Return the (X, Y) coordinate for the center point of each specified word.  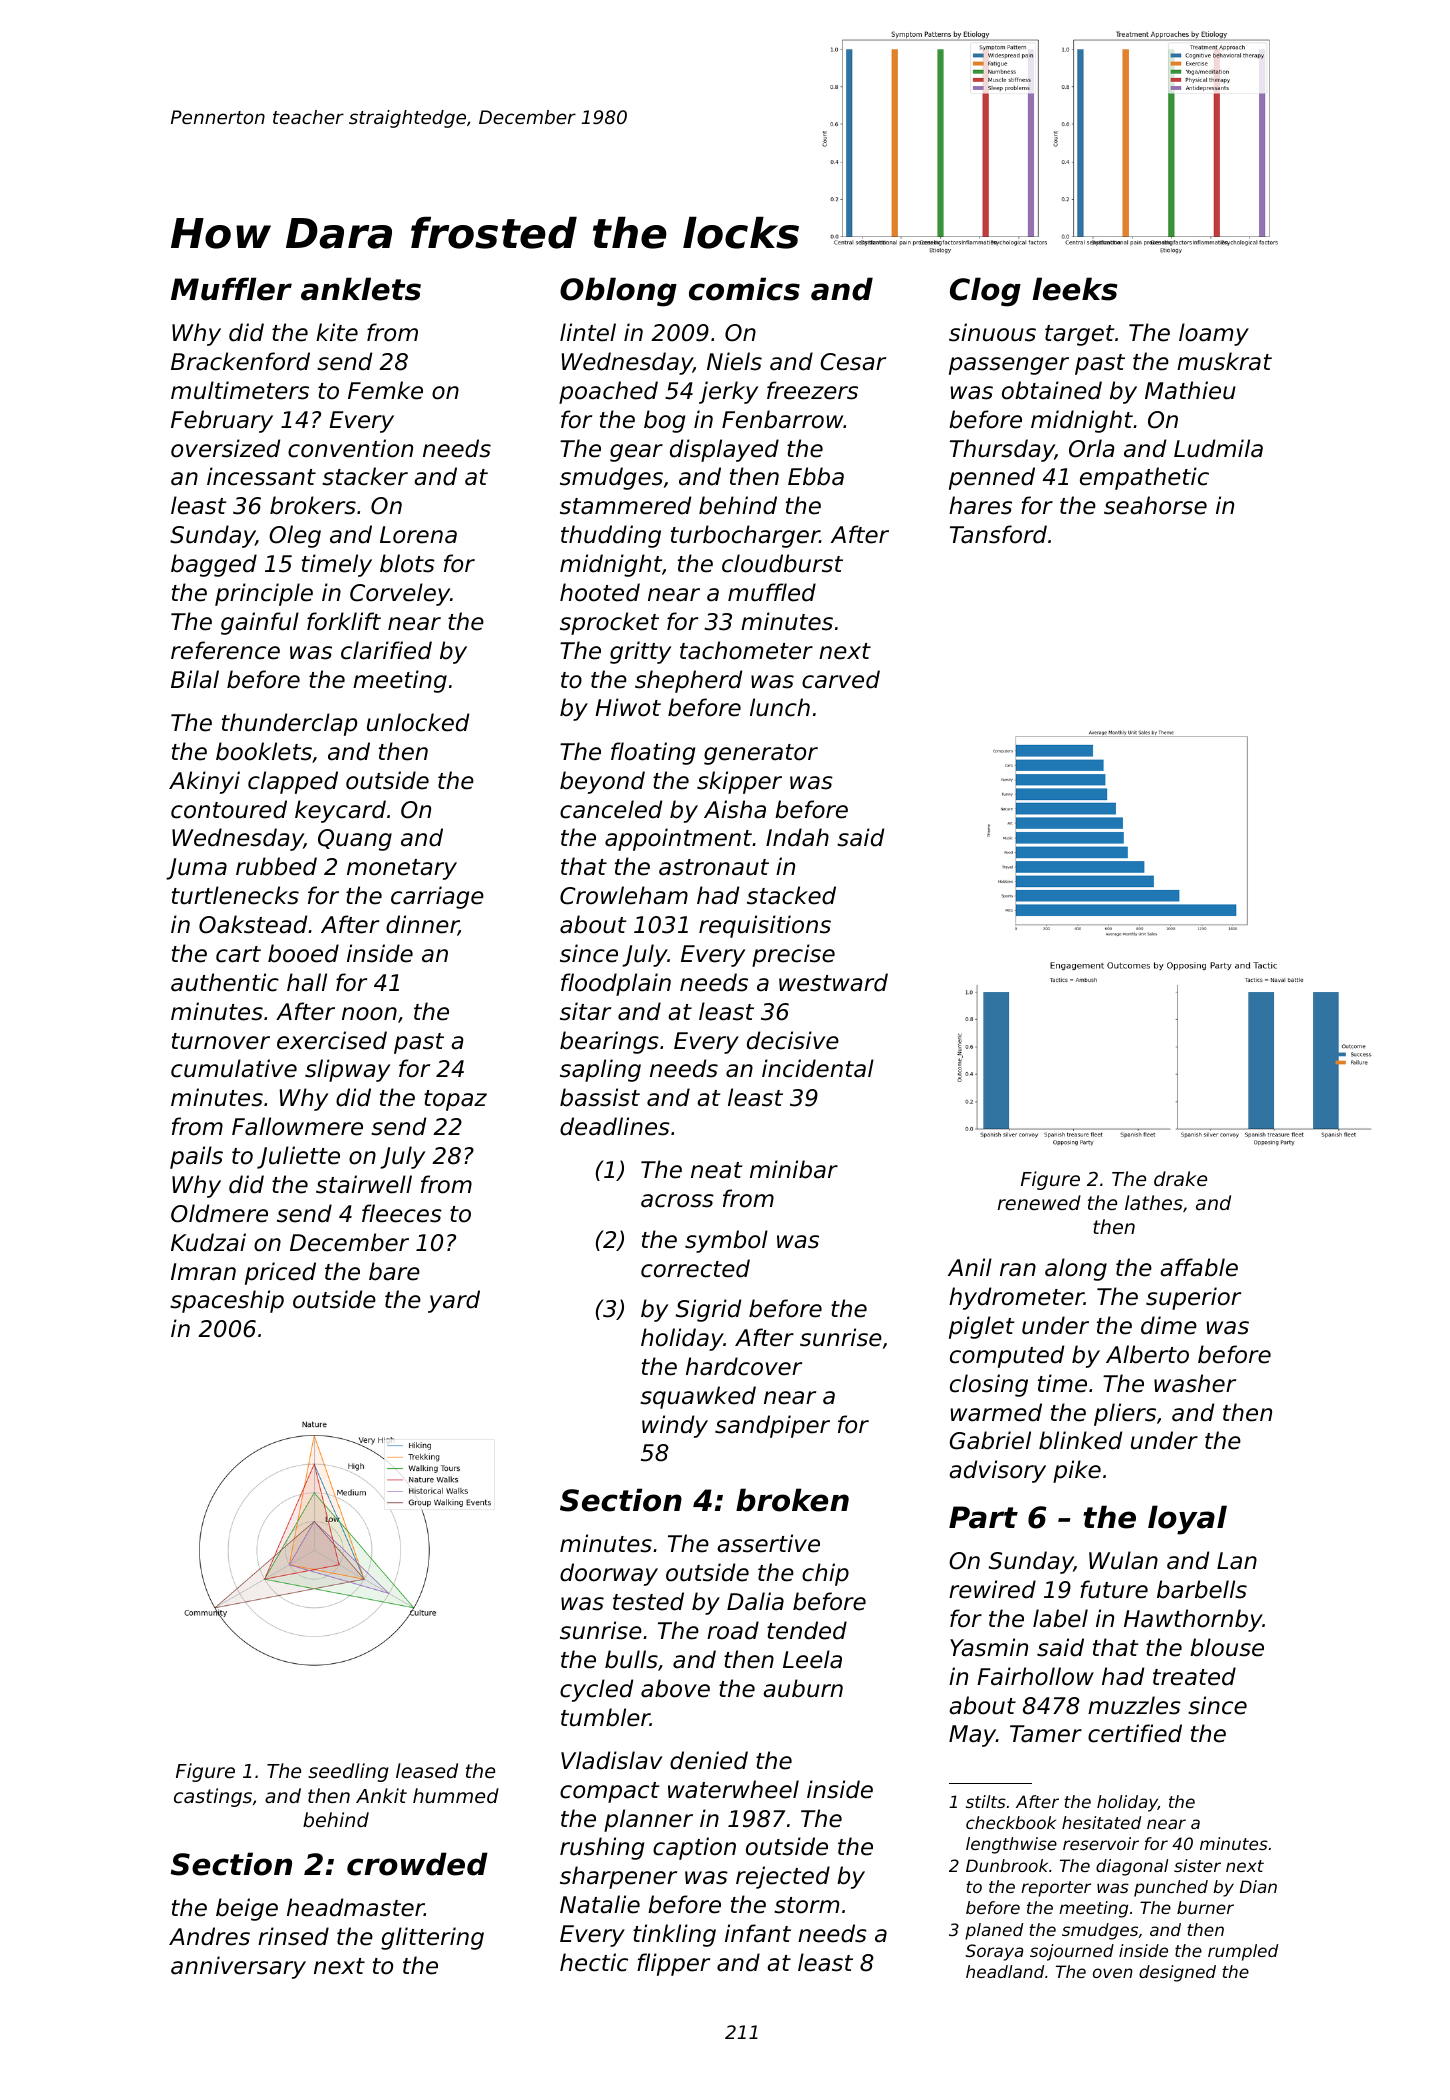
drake (1180, 1178)
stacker (365, 476)
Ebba (816, 476)
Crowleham (624, 895)
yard (454, 1301)
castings (213, 1797)
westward (833, 982)
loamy (1214, 334)
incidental (818, 1068)
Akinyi (204, 782)
